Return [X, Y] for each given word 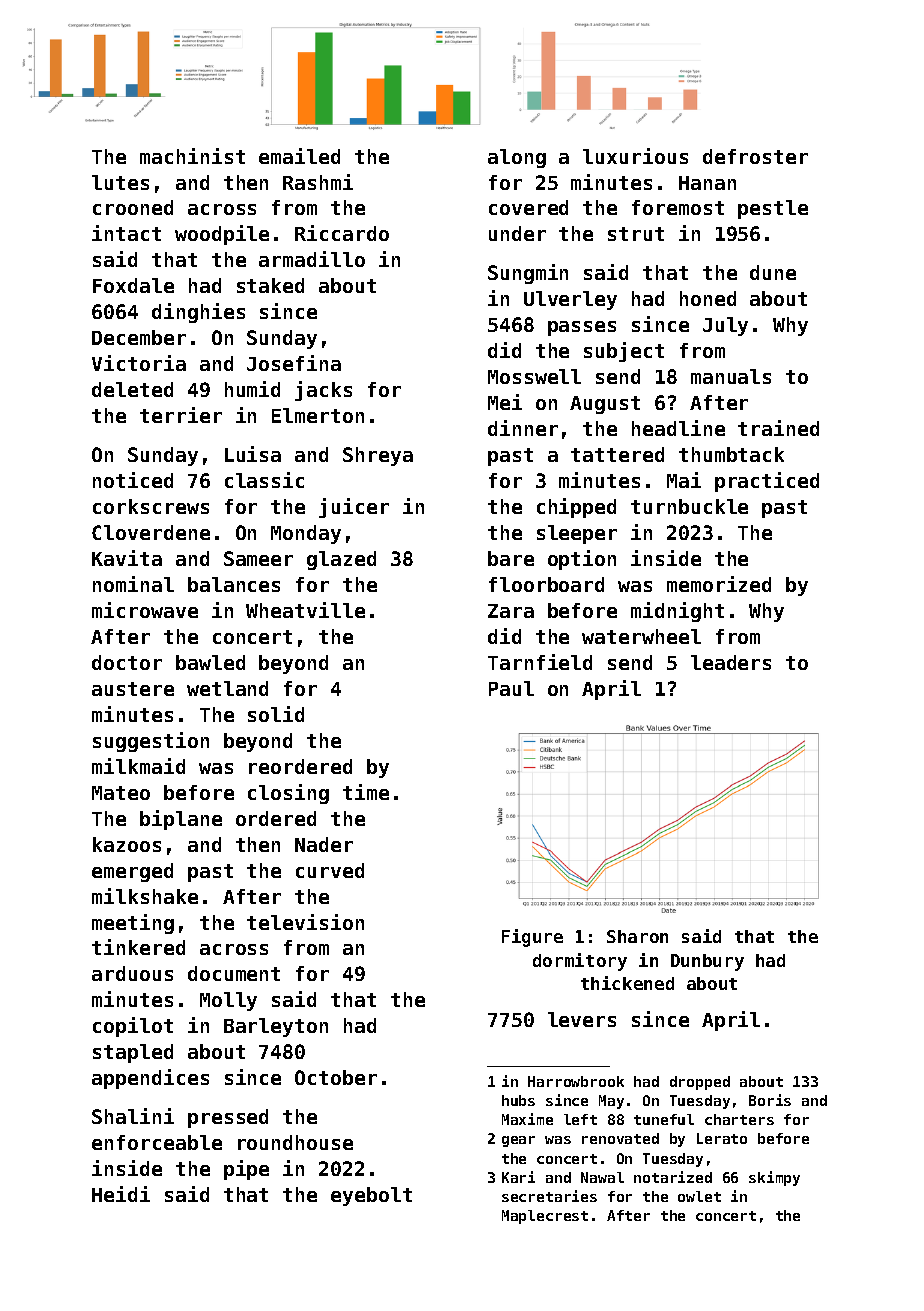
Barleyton [276, 1027]
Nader [324, 844]
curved [330, 870]
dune [773, 272]
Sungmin [528, 274]
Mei [505, 402]
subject [624, 352]
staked [270, 285]
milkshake [145, 896]
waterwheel [641, 636]
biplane [181, 820]
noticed [133, 480]
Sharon [637, 936]
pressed [228, 1118]
